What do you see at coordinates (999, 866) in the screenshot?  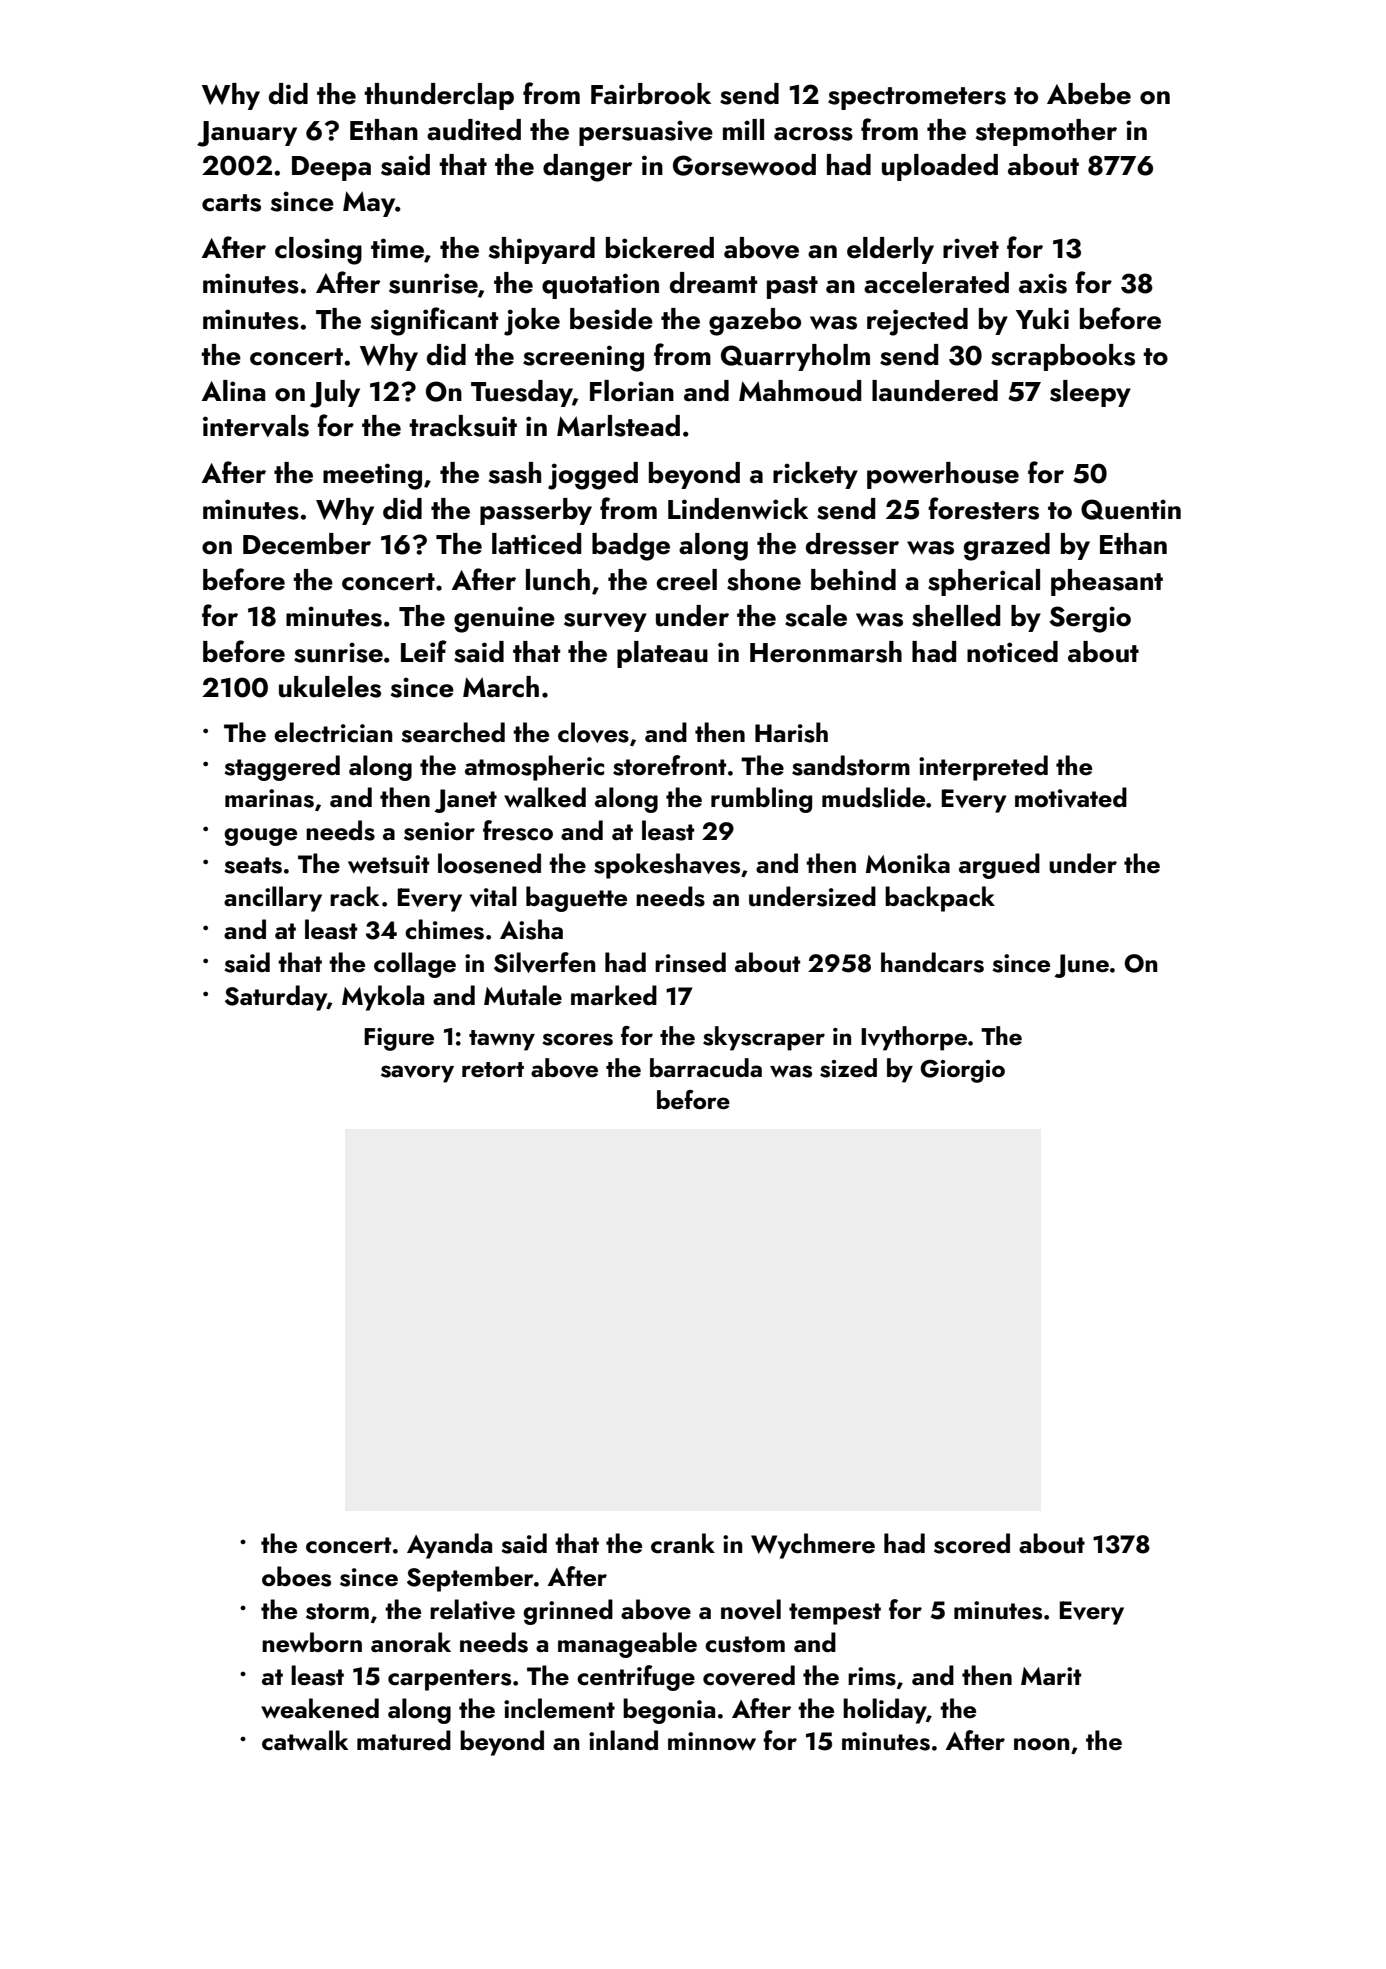 I see `argued` at bounding box center [999, 866].
